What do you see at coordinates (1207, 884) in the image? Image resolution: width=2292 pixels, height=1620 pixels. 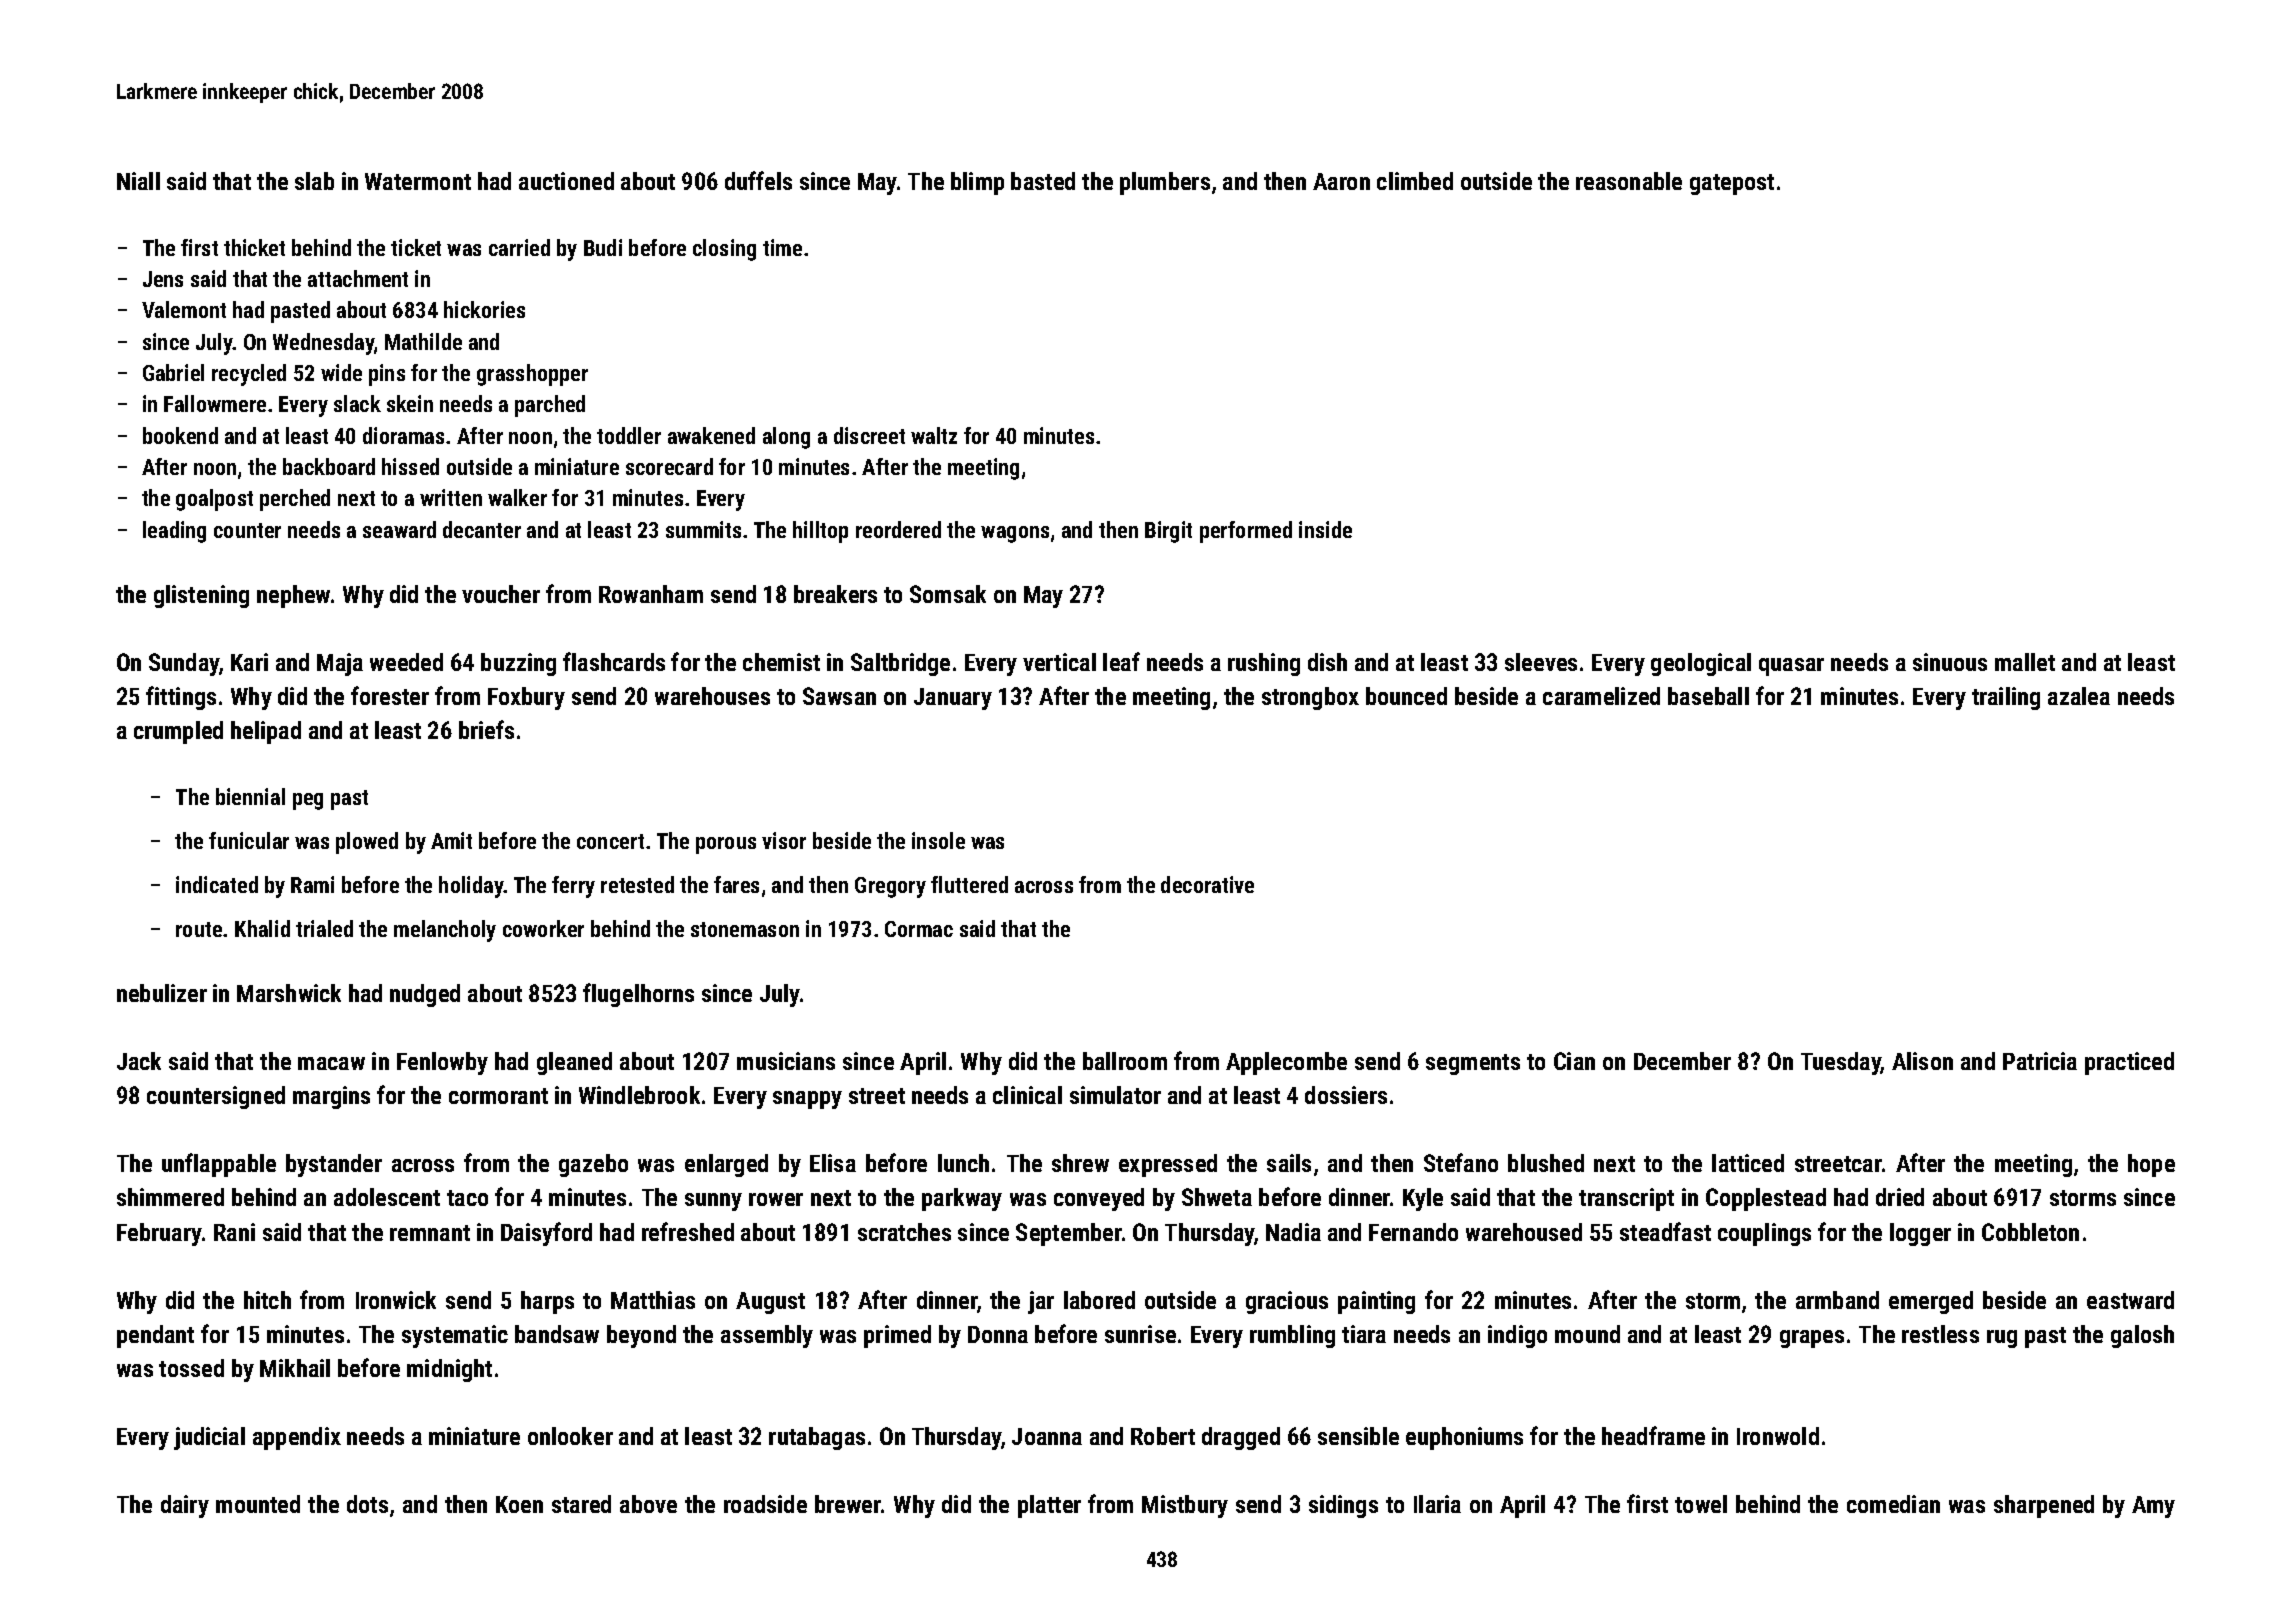 I see `decorative` at bounding box center [1207, 884].
